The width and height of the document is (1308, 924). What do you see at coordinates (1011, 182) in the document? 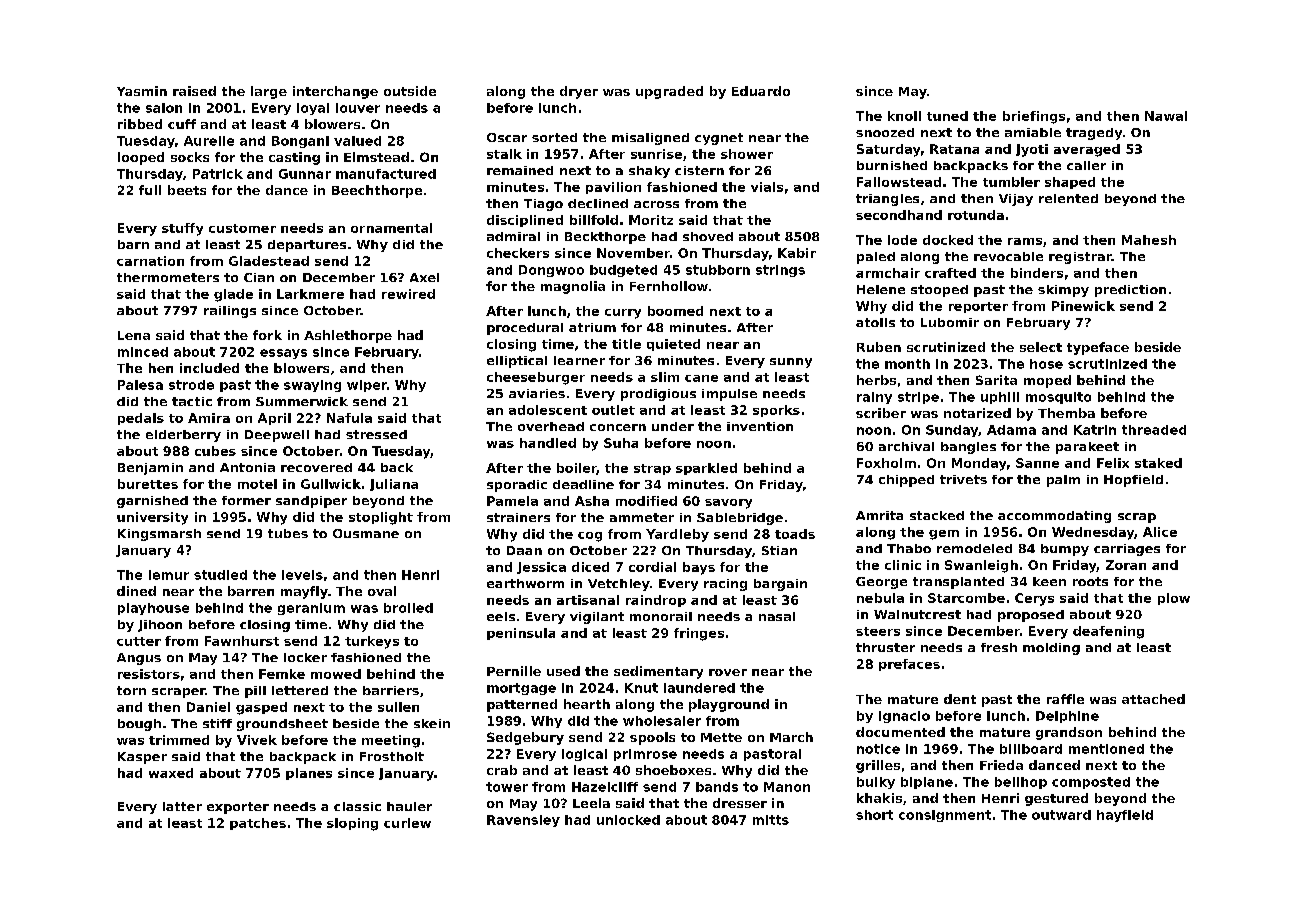
I see `tumbler` at bounding box center [1011, 182].
